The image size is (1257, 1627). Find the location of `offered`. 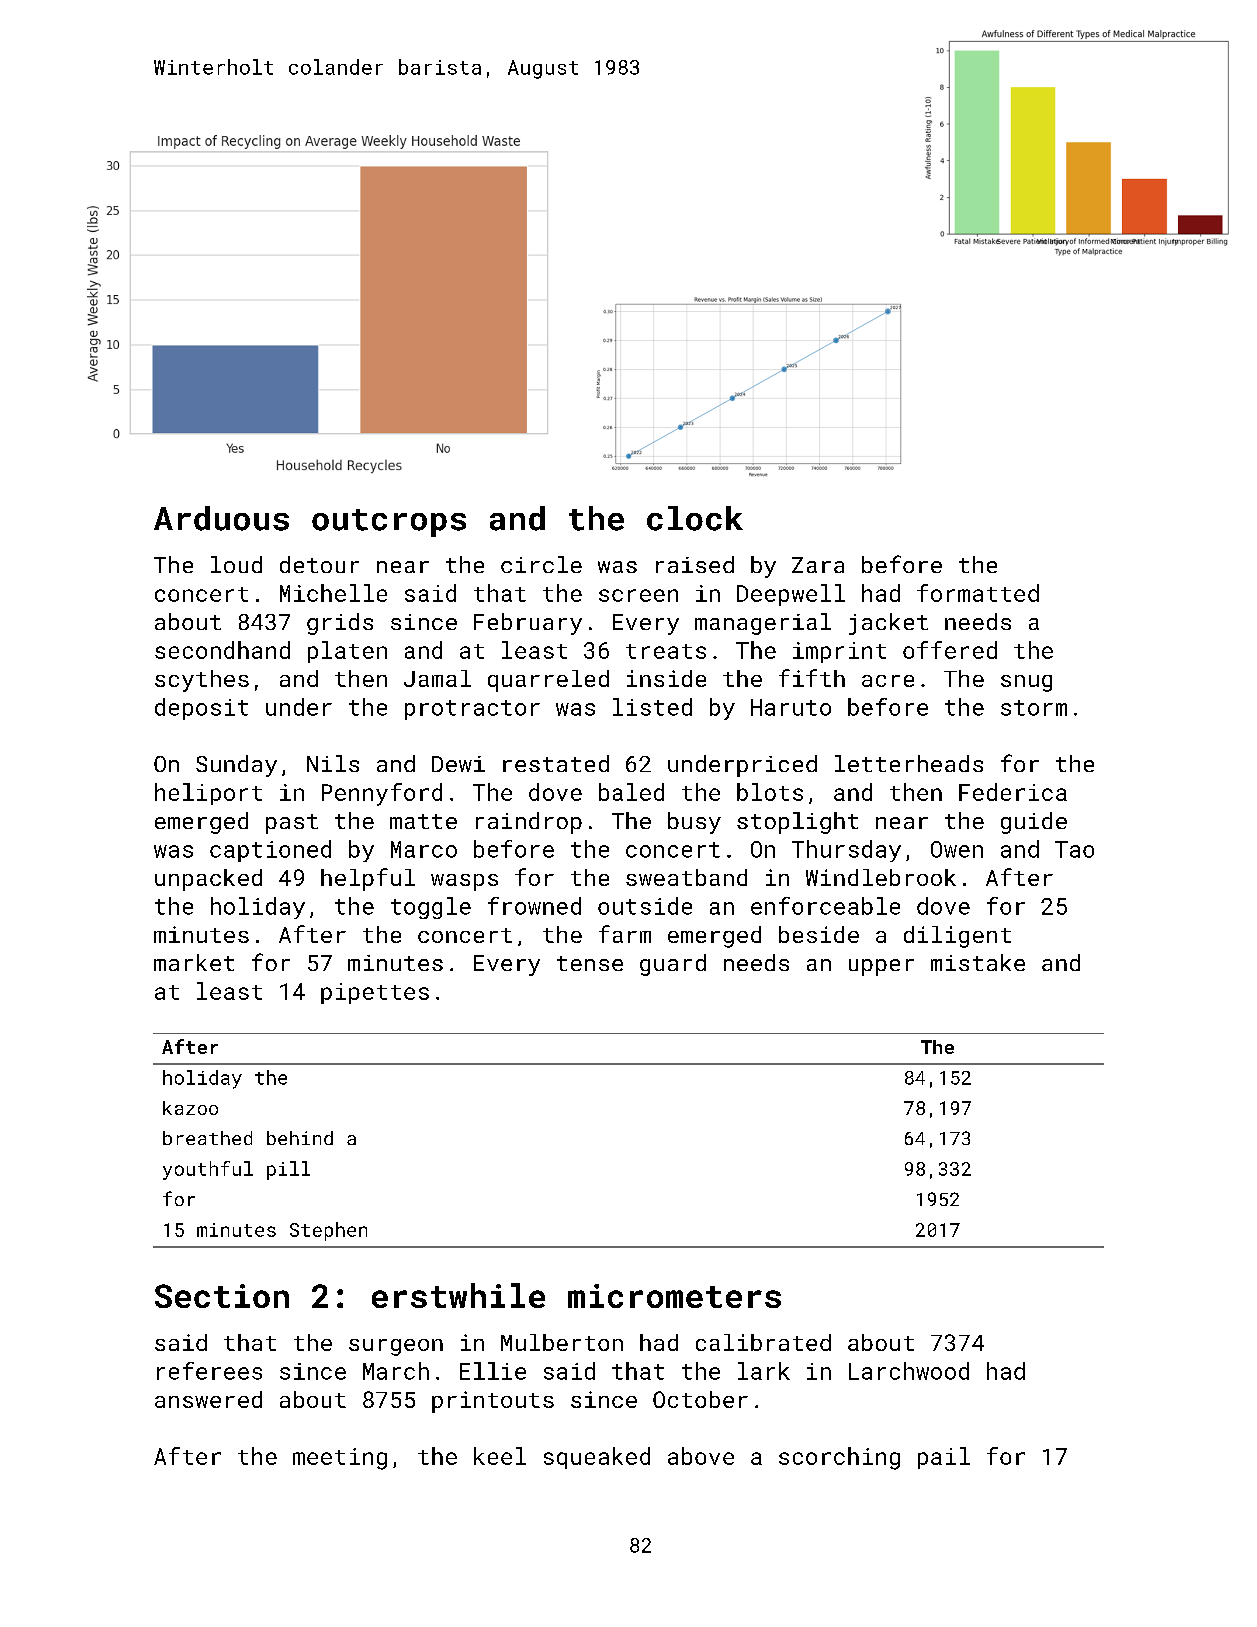

offered is located at coordinates (950, 650).
